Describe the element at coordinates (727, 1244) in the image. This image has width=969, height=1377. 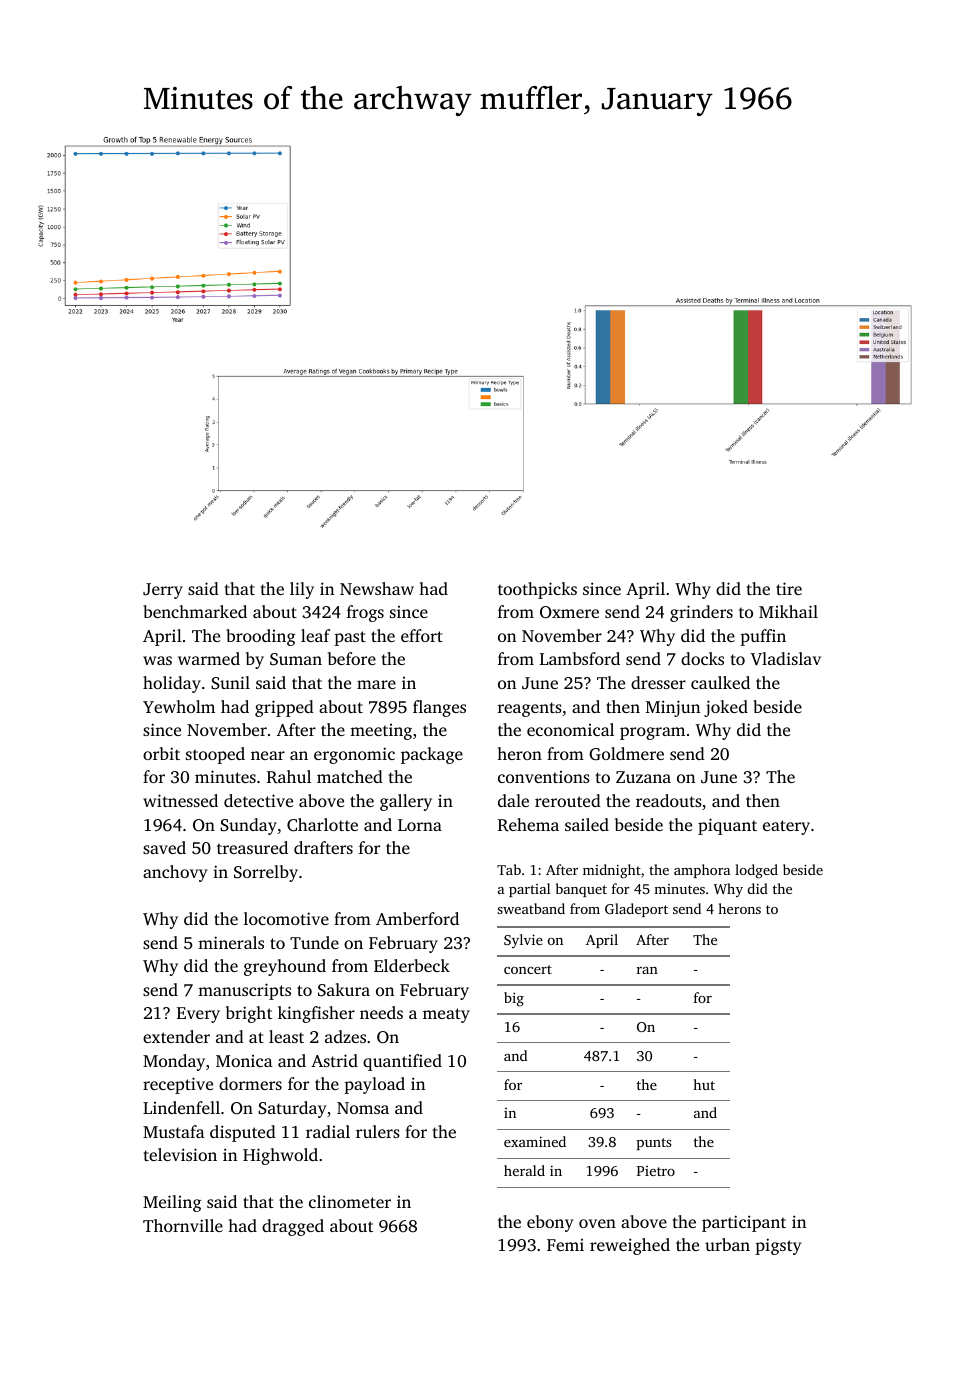
I see `urban` at that location.
